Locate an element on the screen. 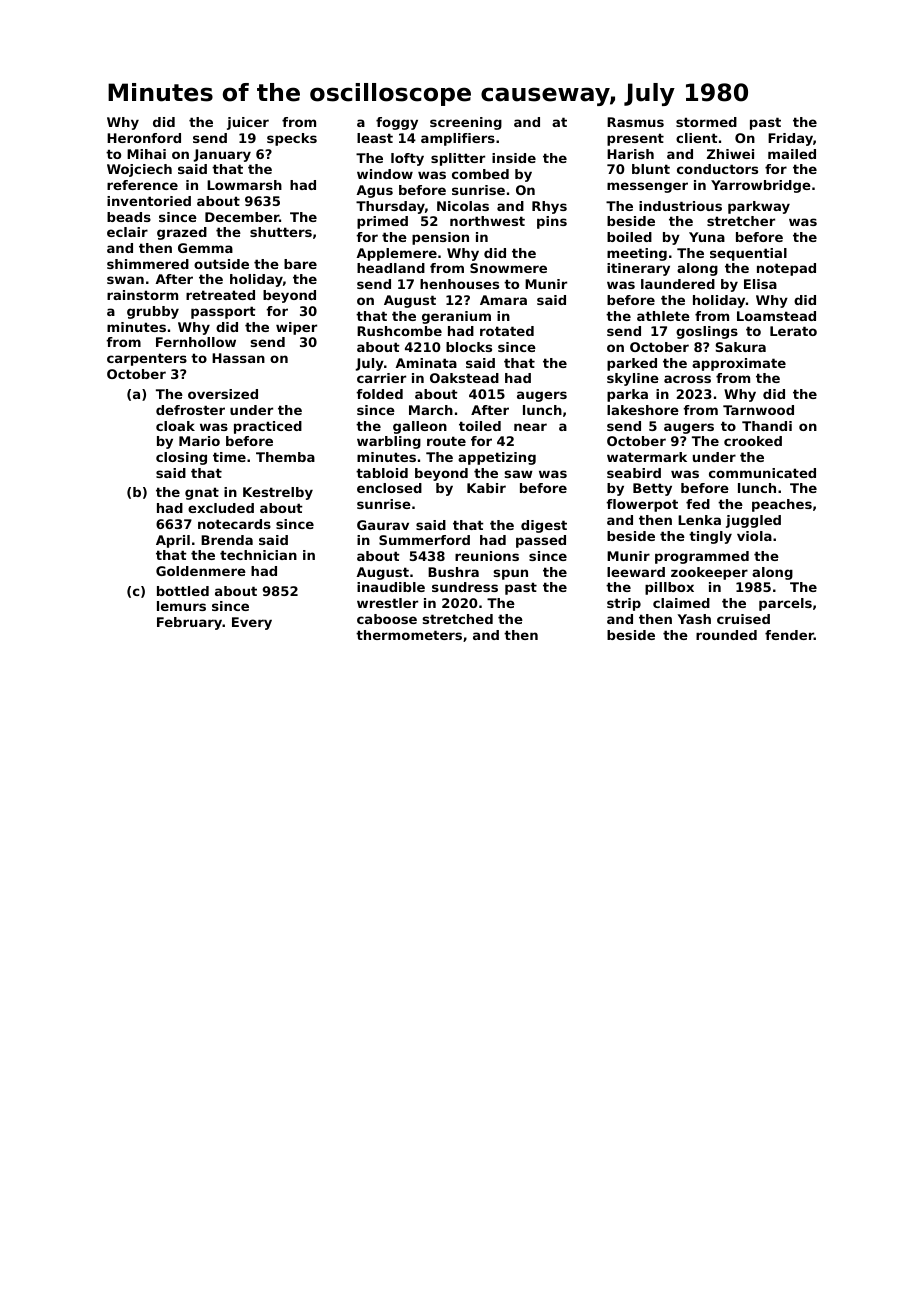  cloak is located at coordinates (175, 426).
